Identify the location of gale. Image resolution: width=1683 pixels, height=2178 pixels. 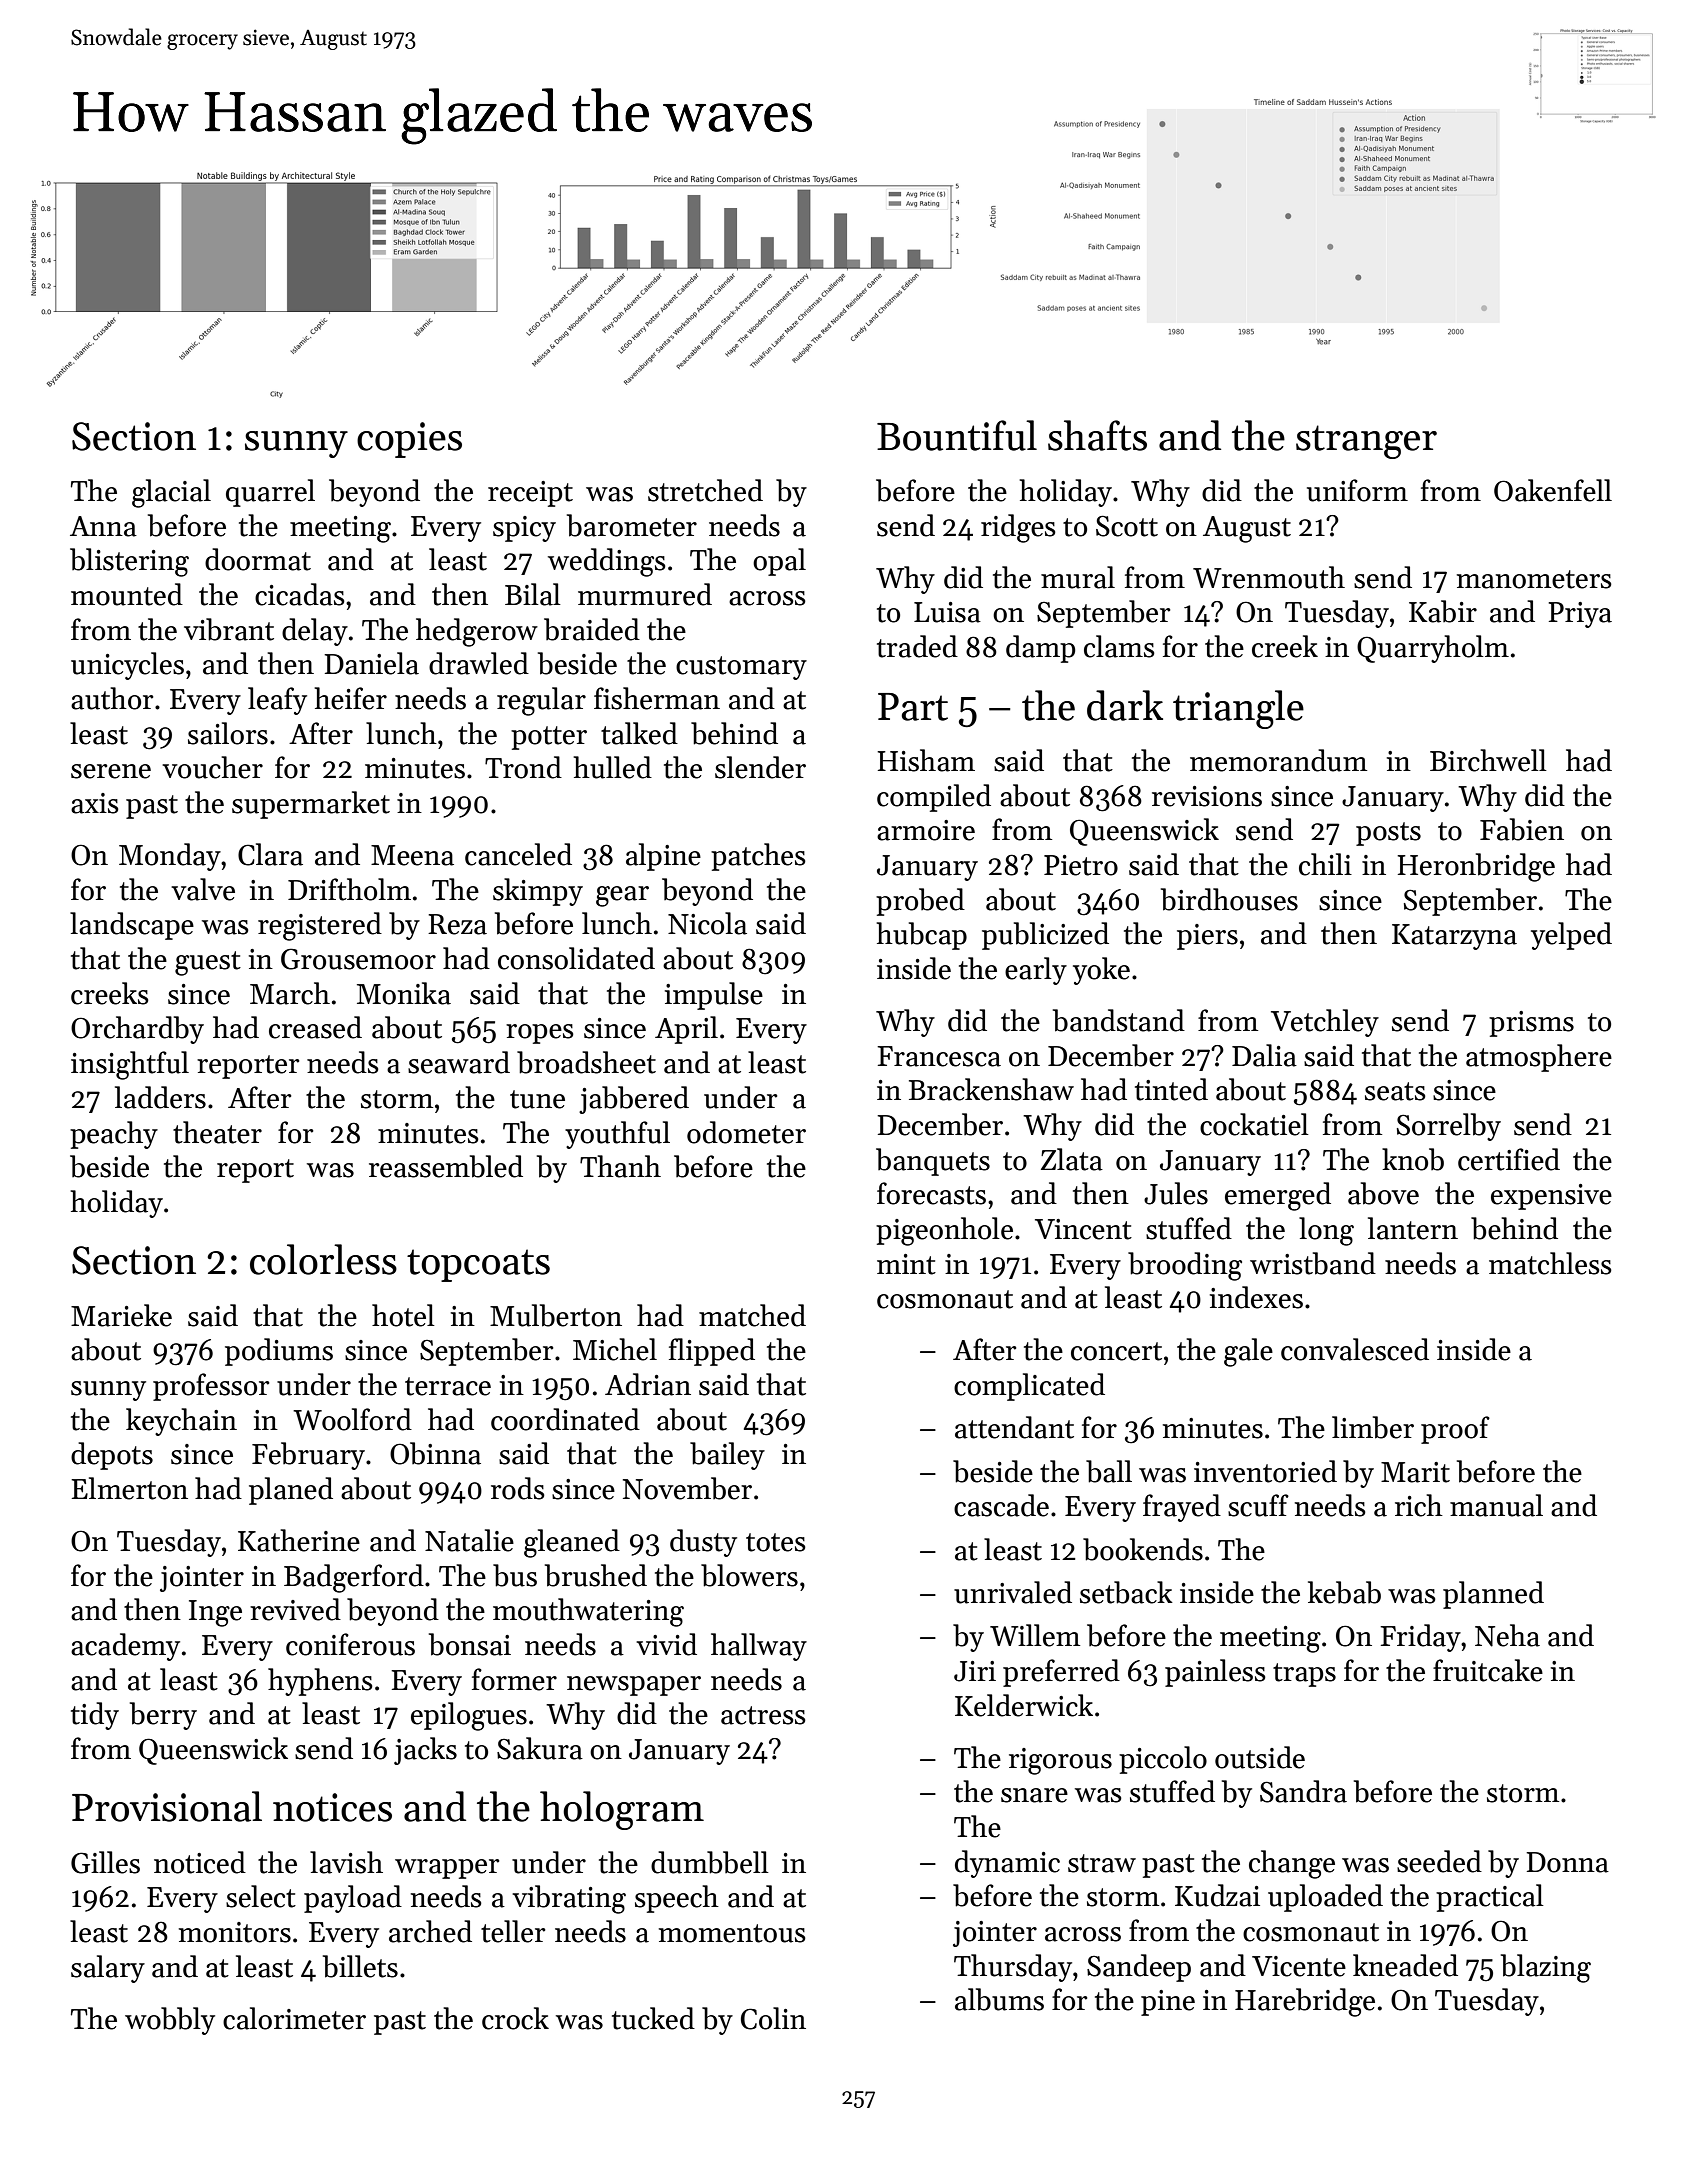
(1248, 1352).
